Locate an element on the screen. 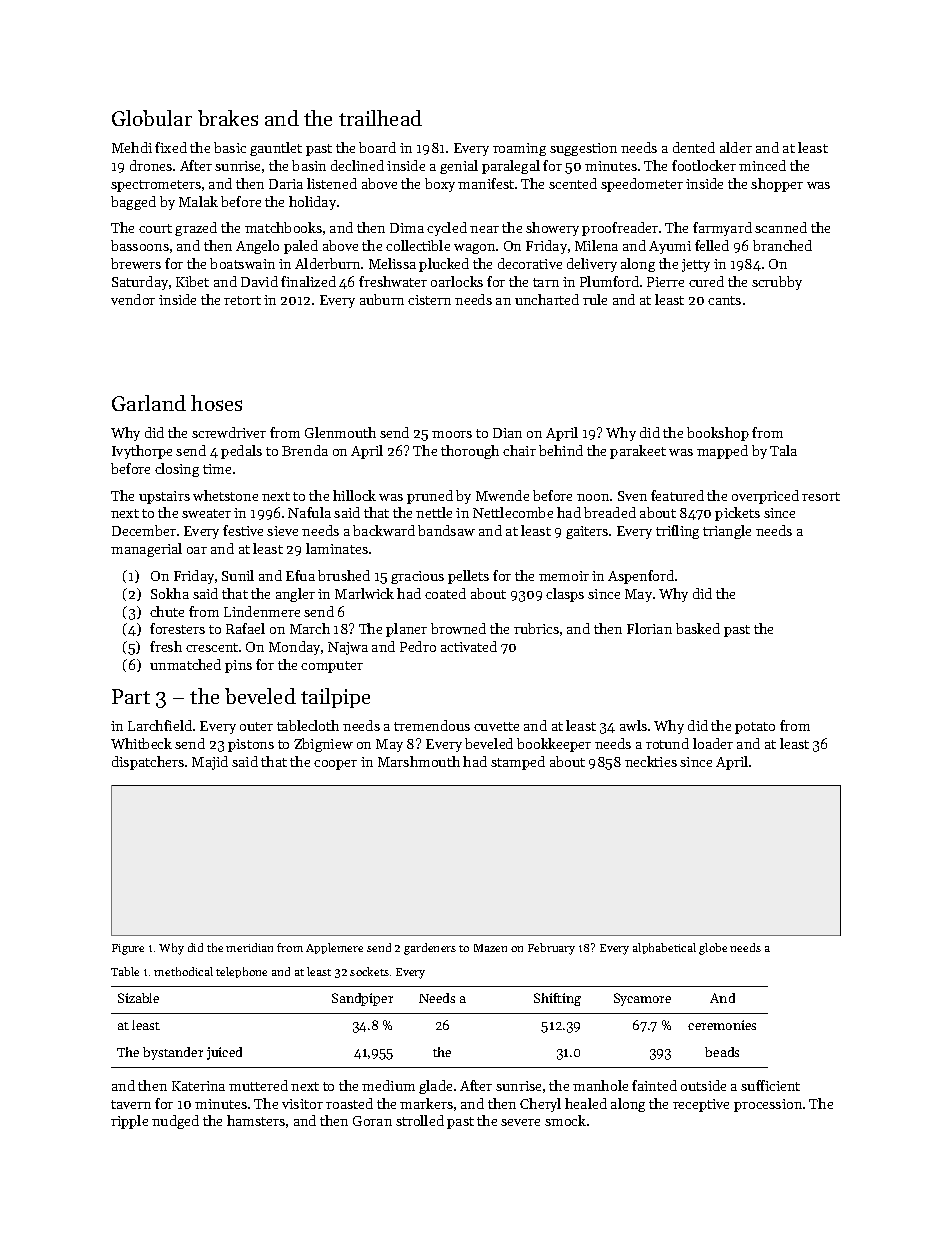 The width and height of the screenshot is (952, 1233). Goran is located at coordinates (372, 1121).
